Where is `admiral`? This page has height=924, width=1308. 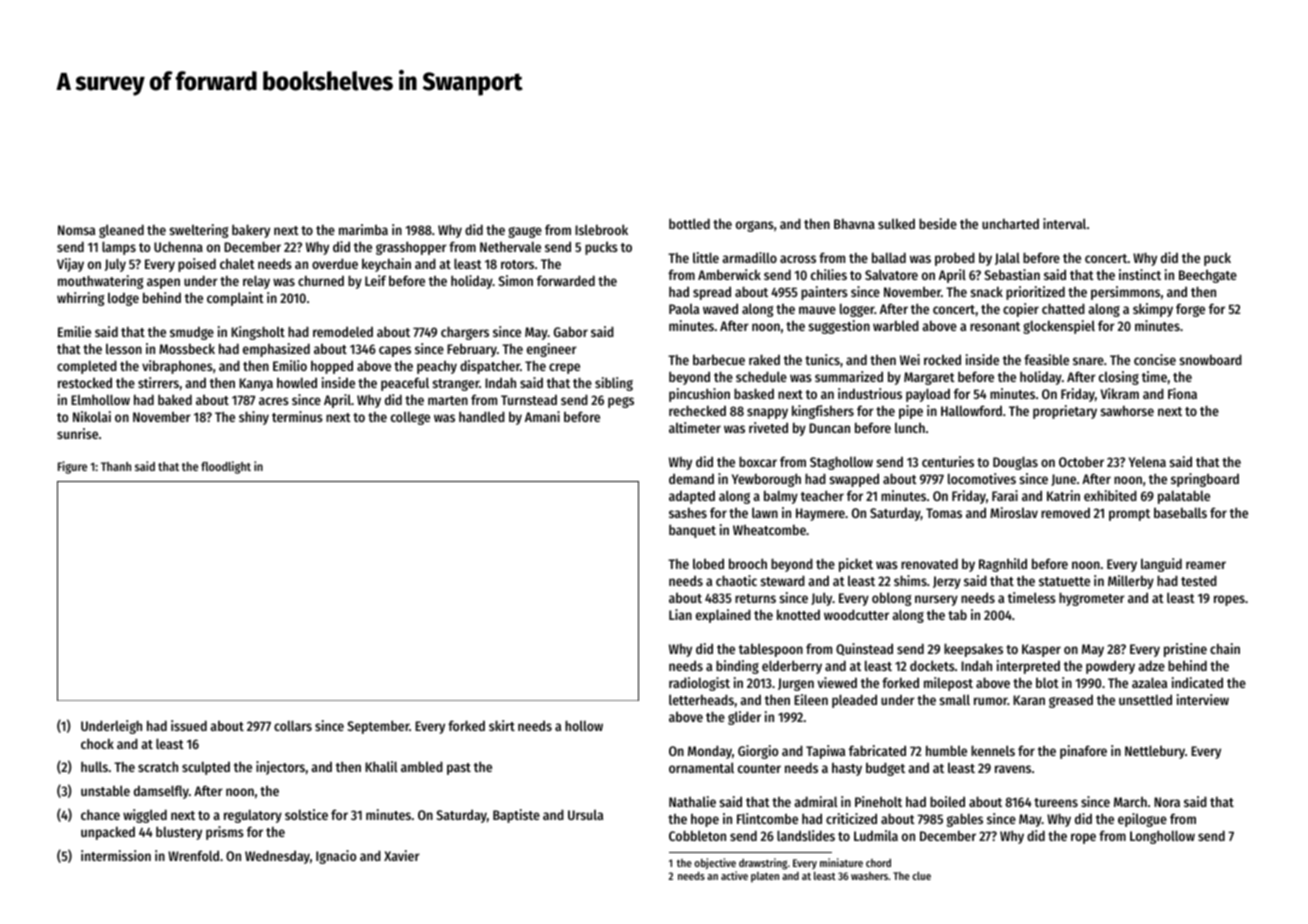 admiral is located at coordinates (815, 801).
